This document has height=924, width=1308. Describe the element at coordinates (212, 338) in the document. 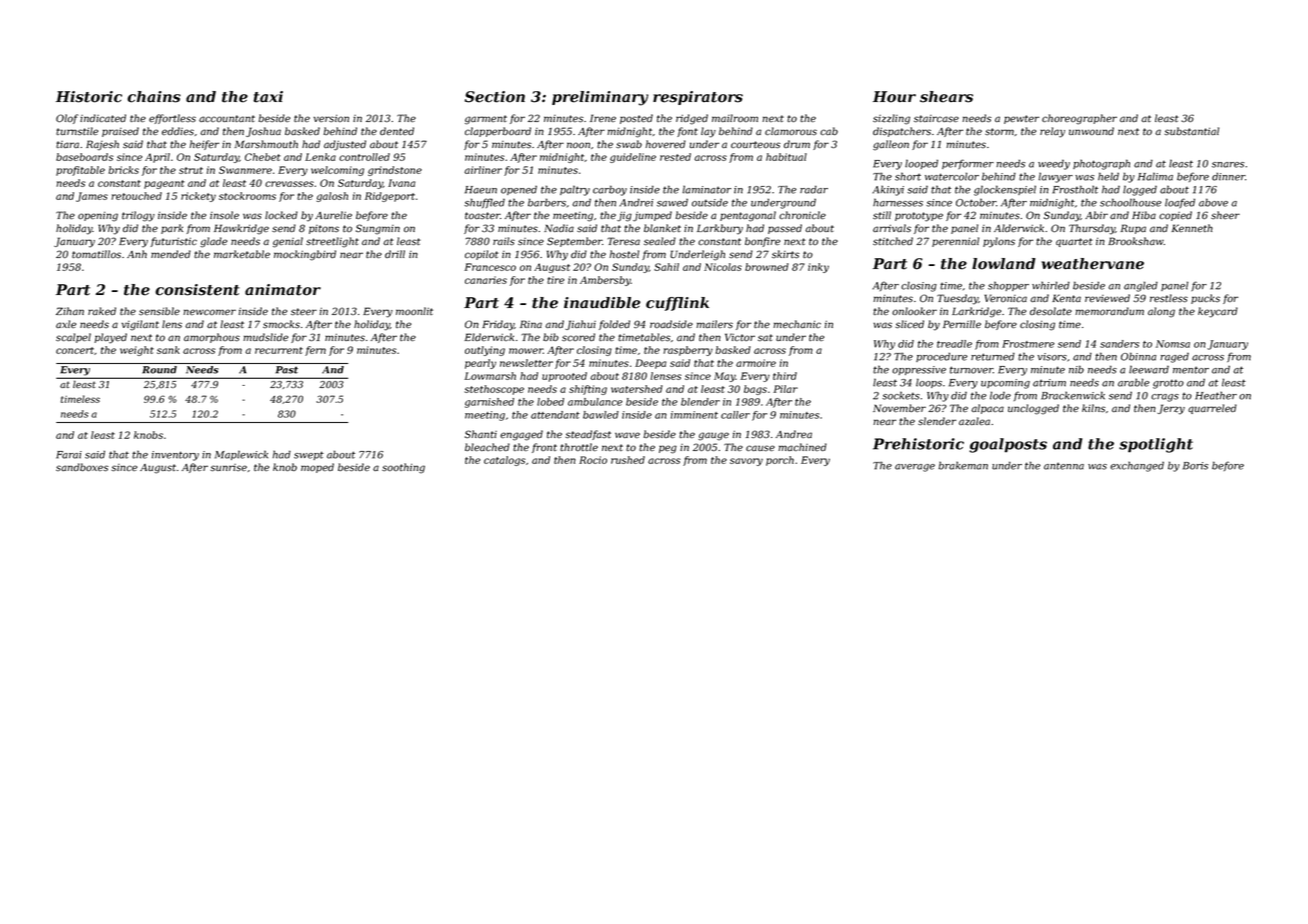

I see `amorphous` at that location.
